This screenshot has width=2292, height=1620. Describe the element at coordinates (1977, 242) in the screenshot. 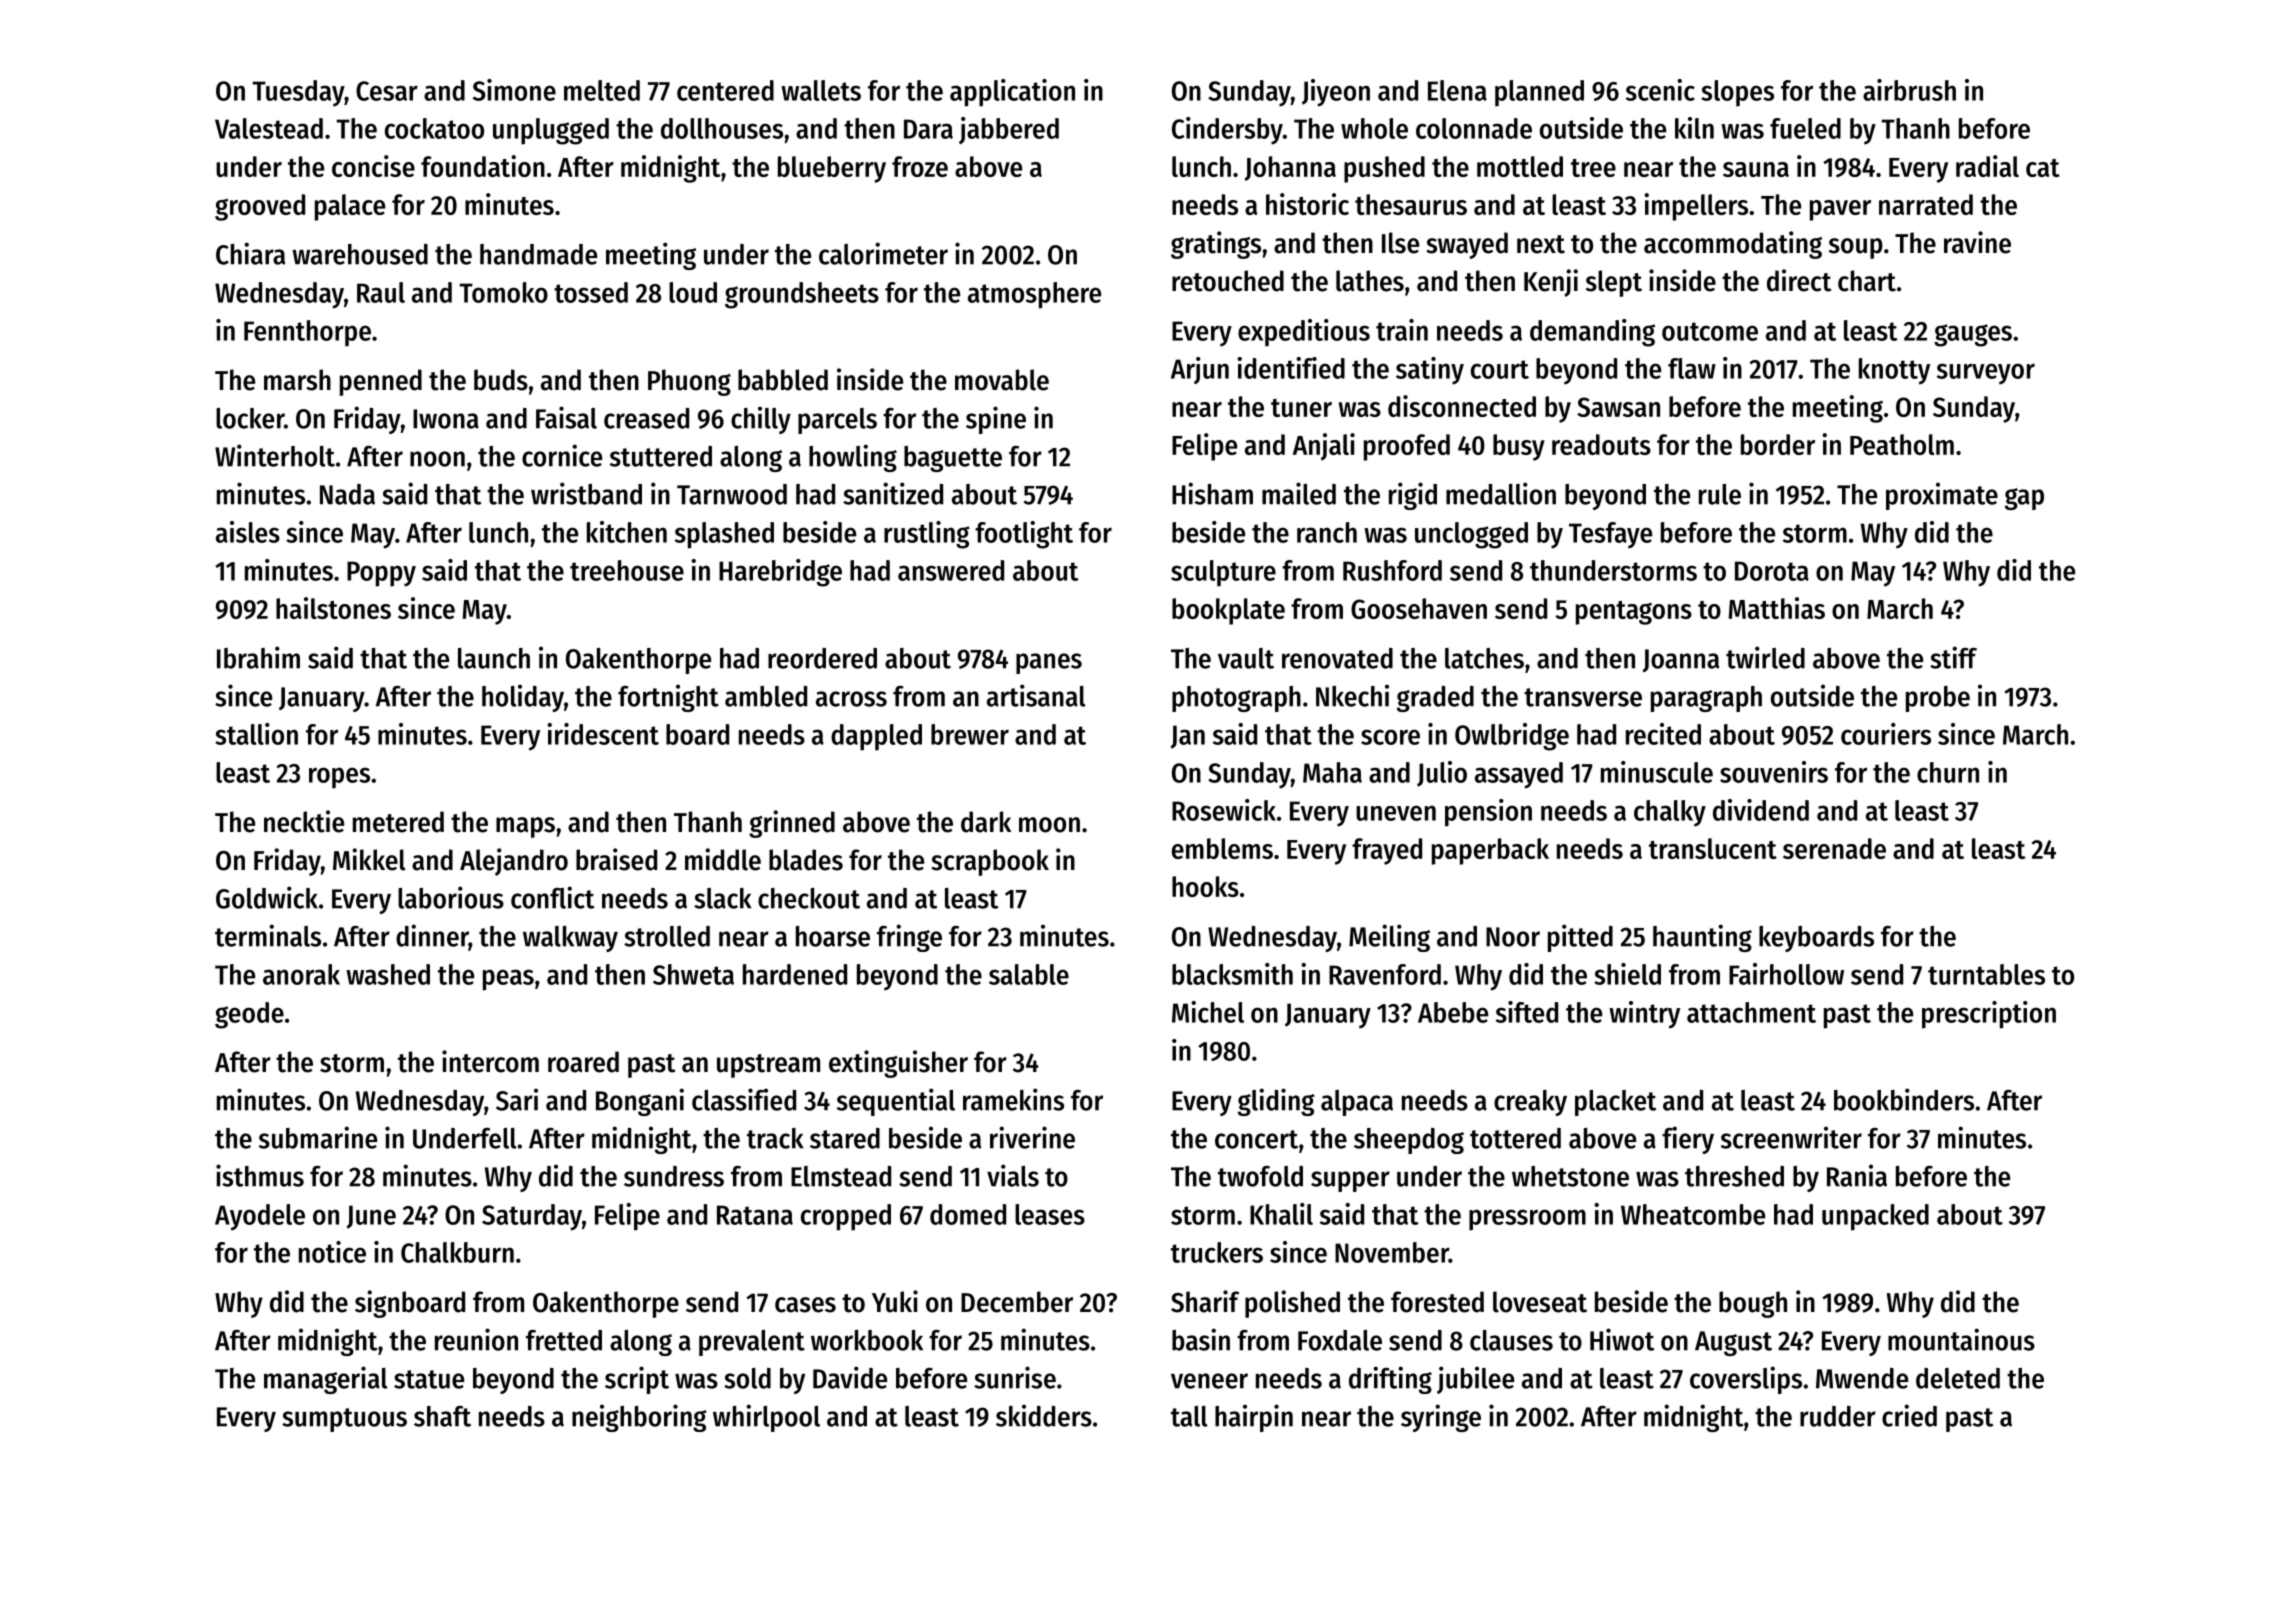

I see `ravine` at that location.
